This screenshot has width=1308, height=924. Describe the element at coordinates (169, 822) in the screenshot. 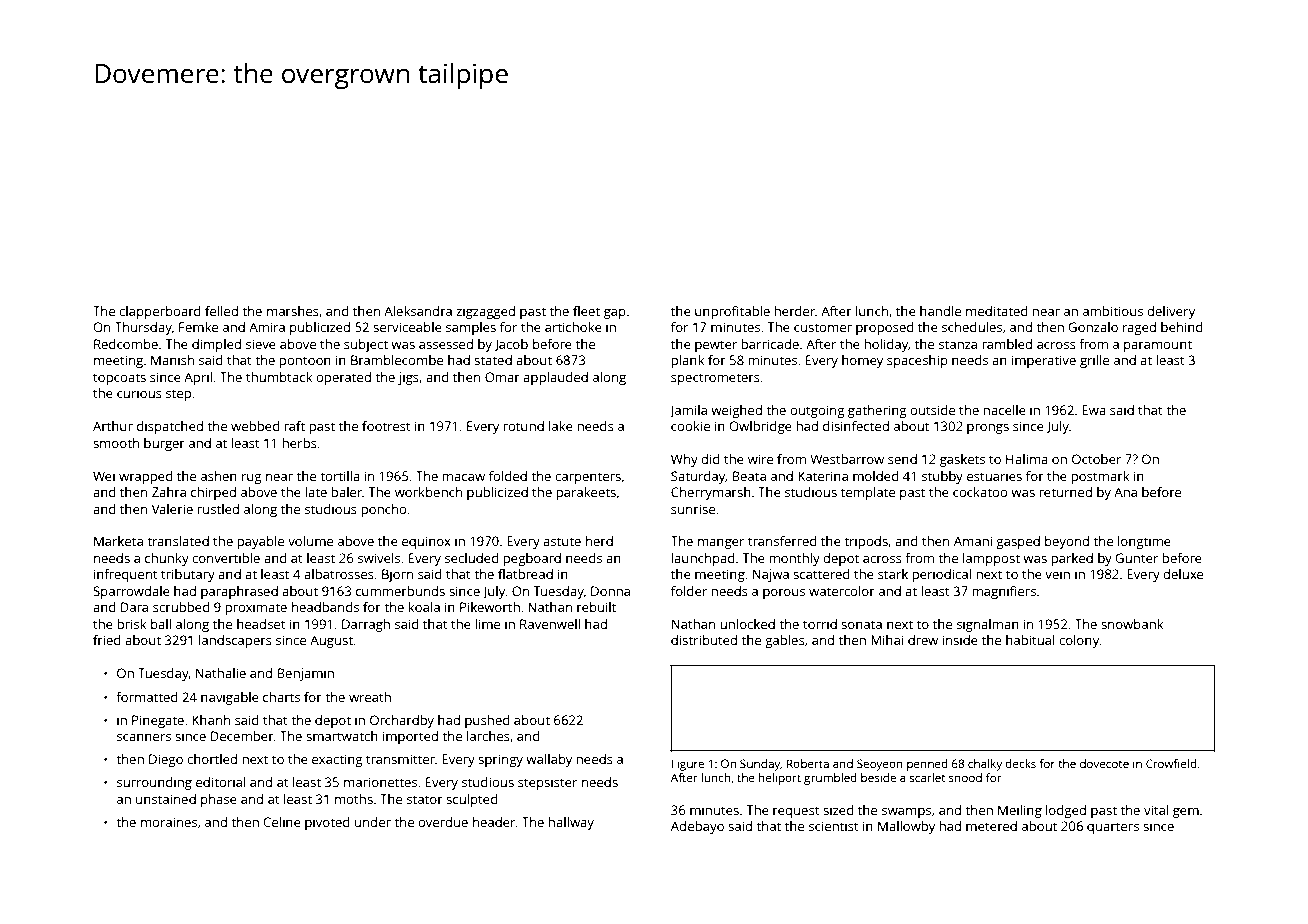

I see `moraines` at that location.
